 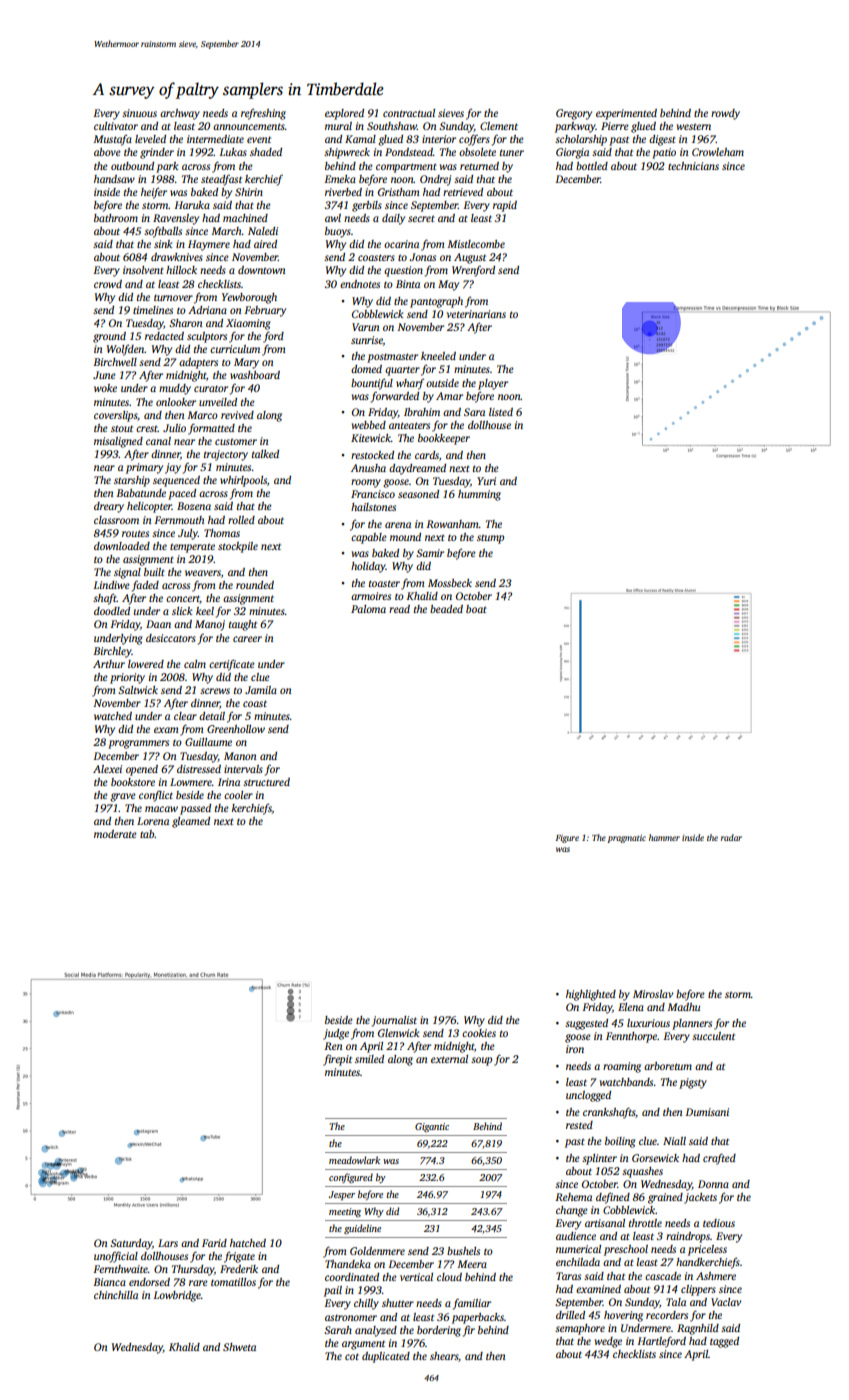 I want to click on Shweta, so click(x=239, y=1347).
